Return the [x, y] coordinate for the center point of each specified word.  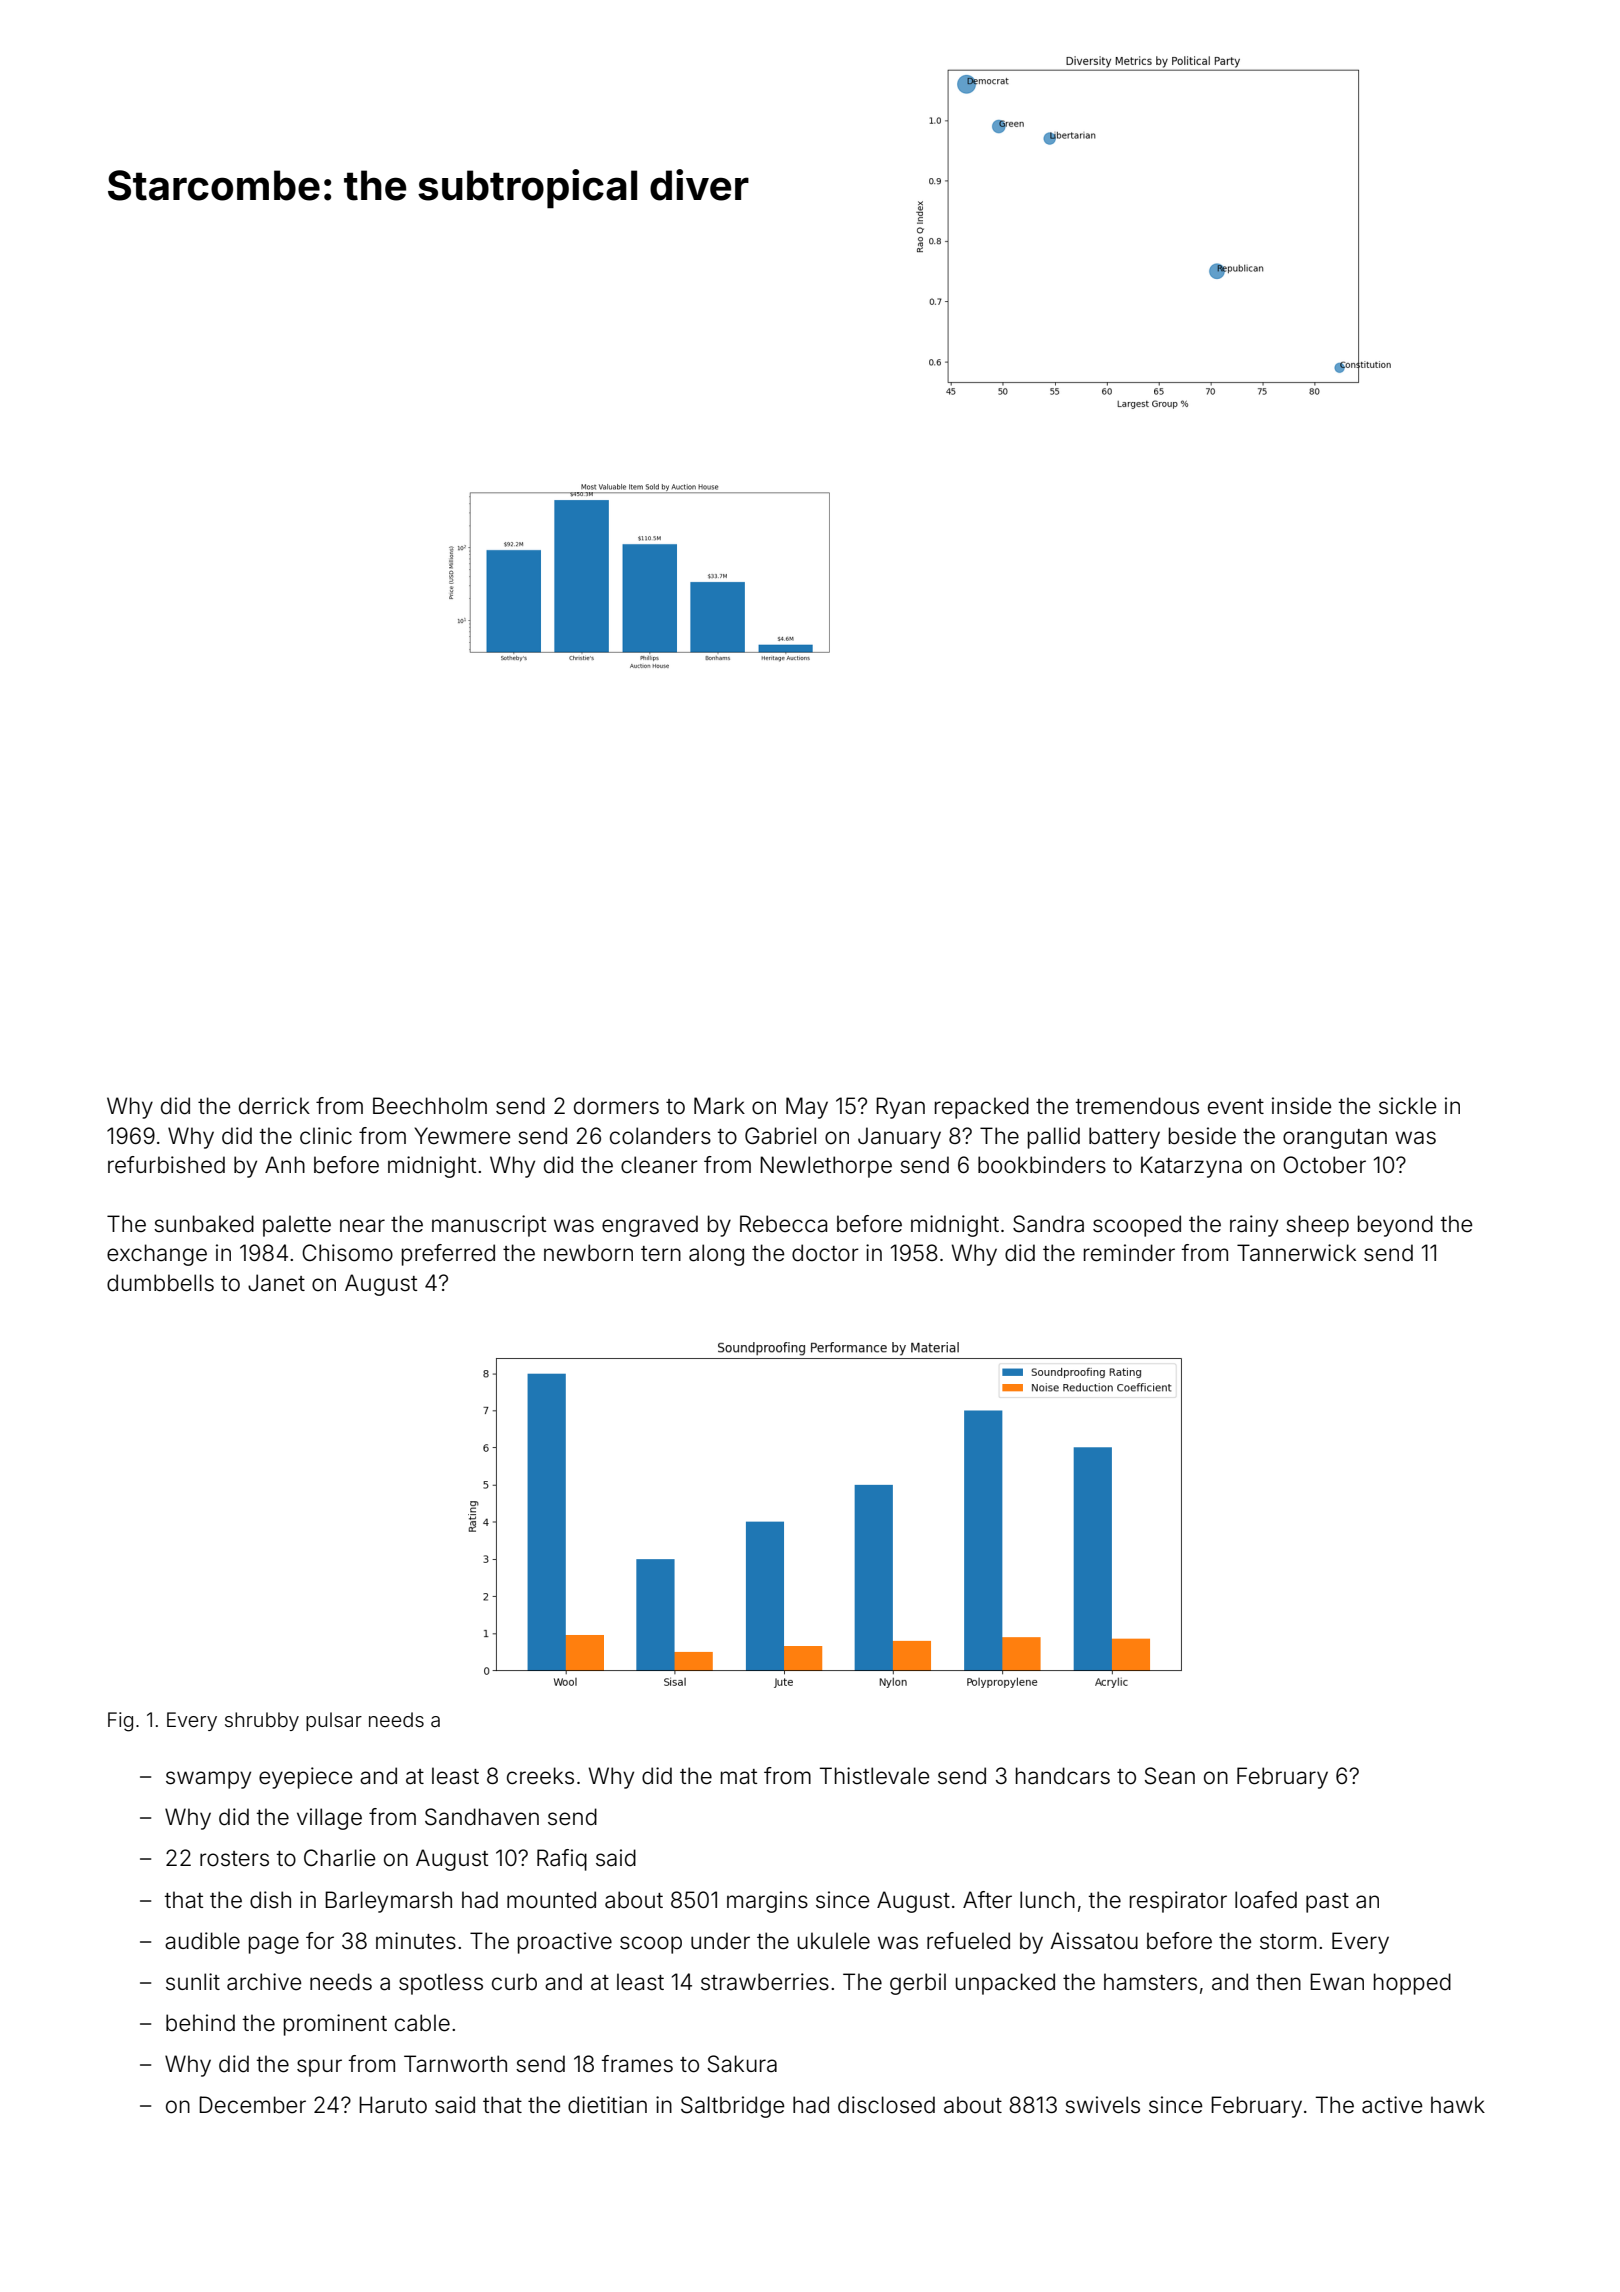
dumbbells [160, 1283]
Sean [1170, 1776]
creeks [540, 1776]
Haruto [393, 2105]
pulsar [334, 1721]
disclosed [886, 2105]
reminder [1129, 1253]
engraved [650, 1226]
